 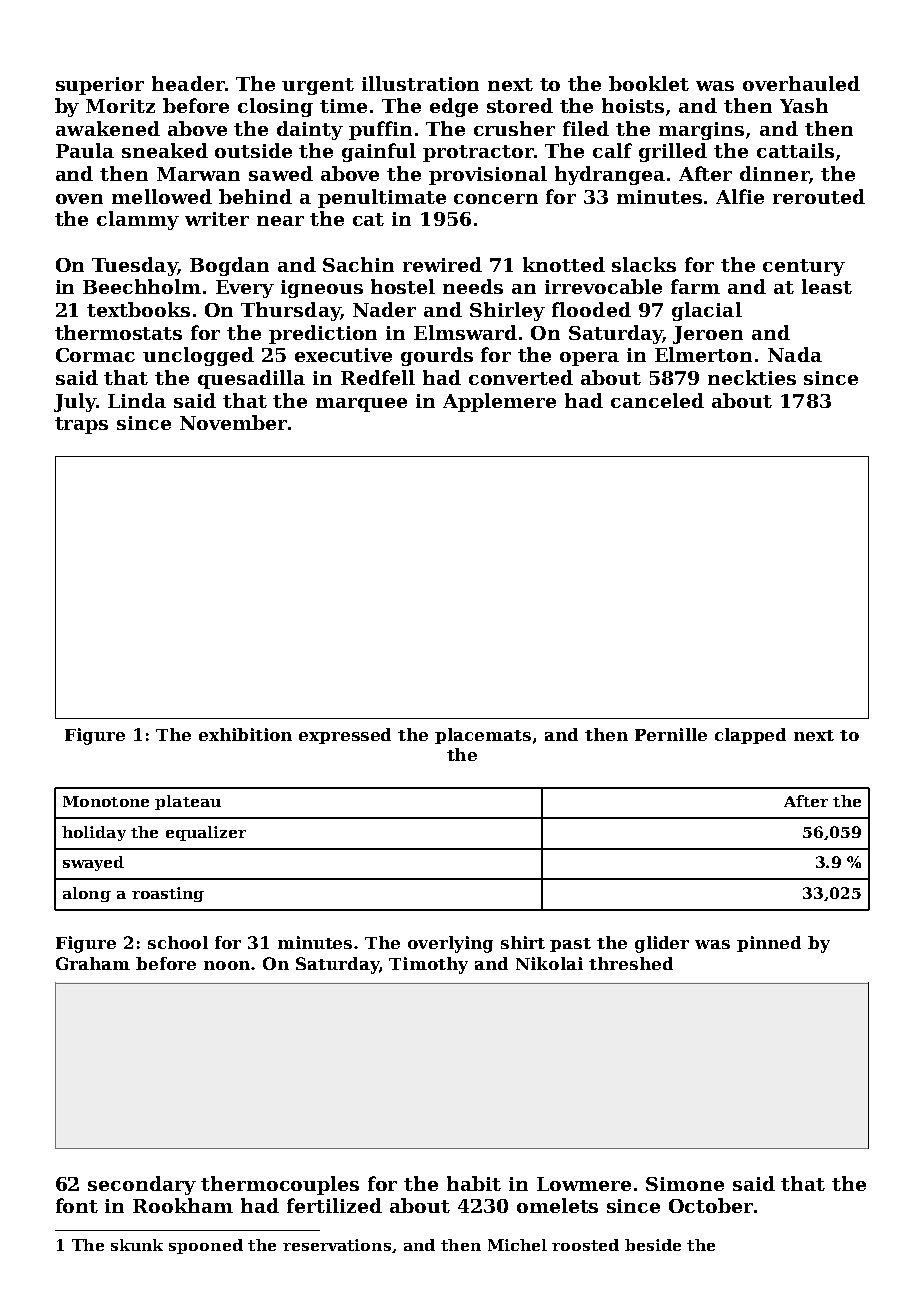 What do you see at coordinates (819, 196) in the page?
I see `rerouted` at bounding box center [819, 196].
